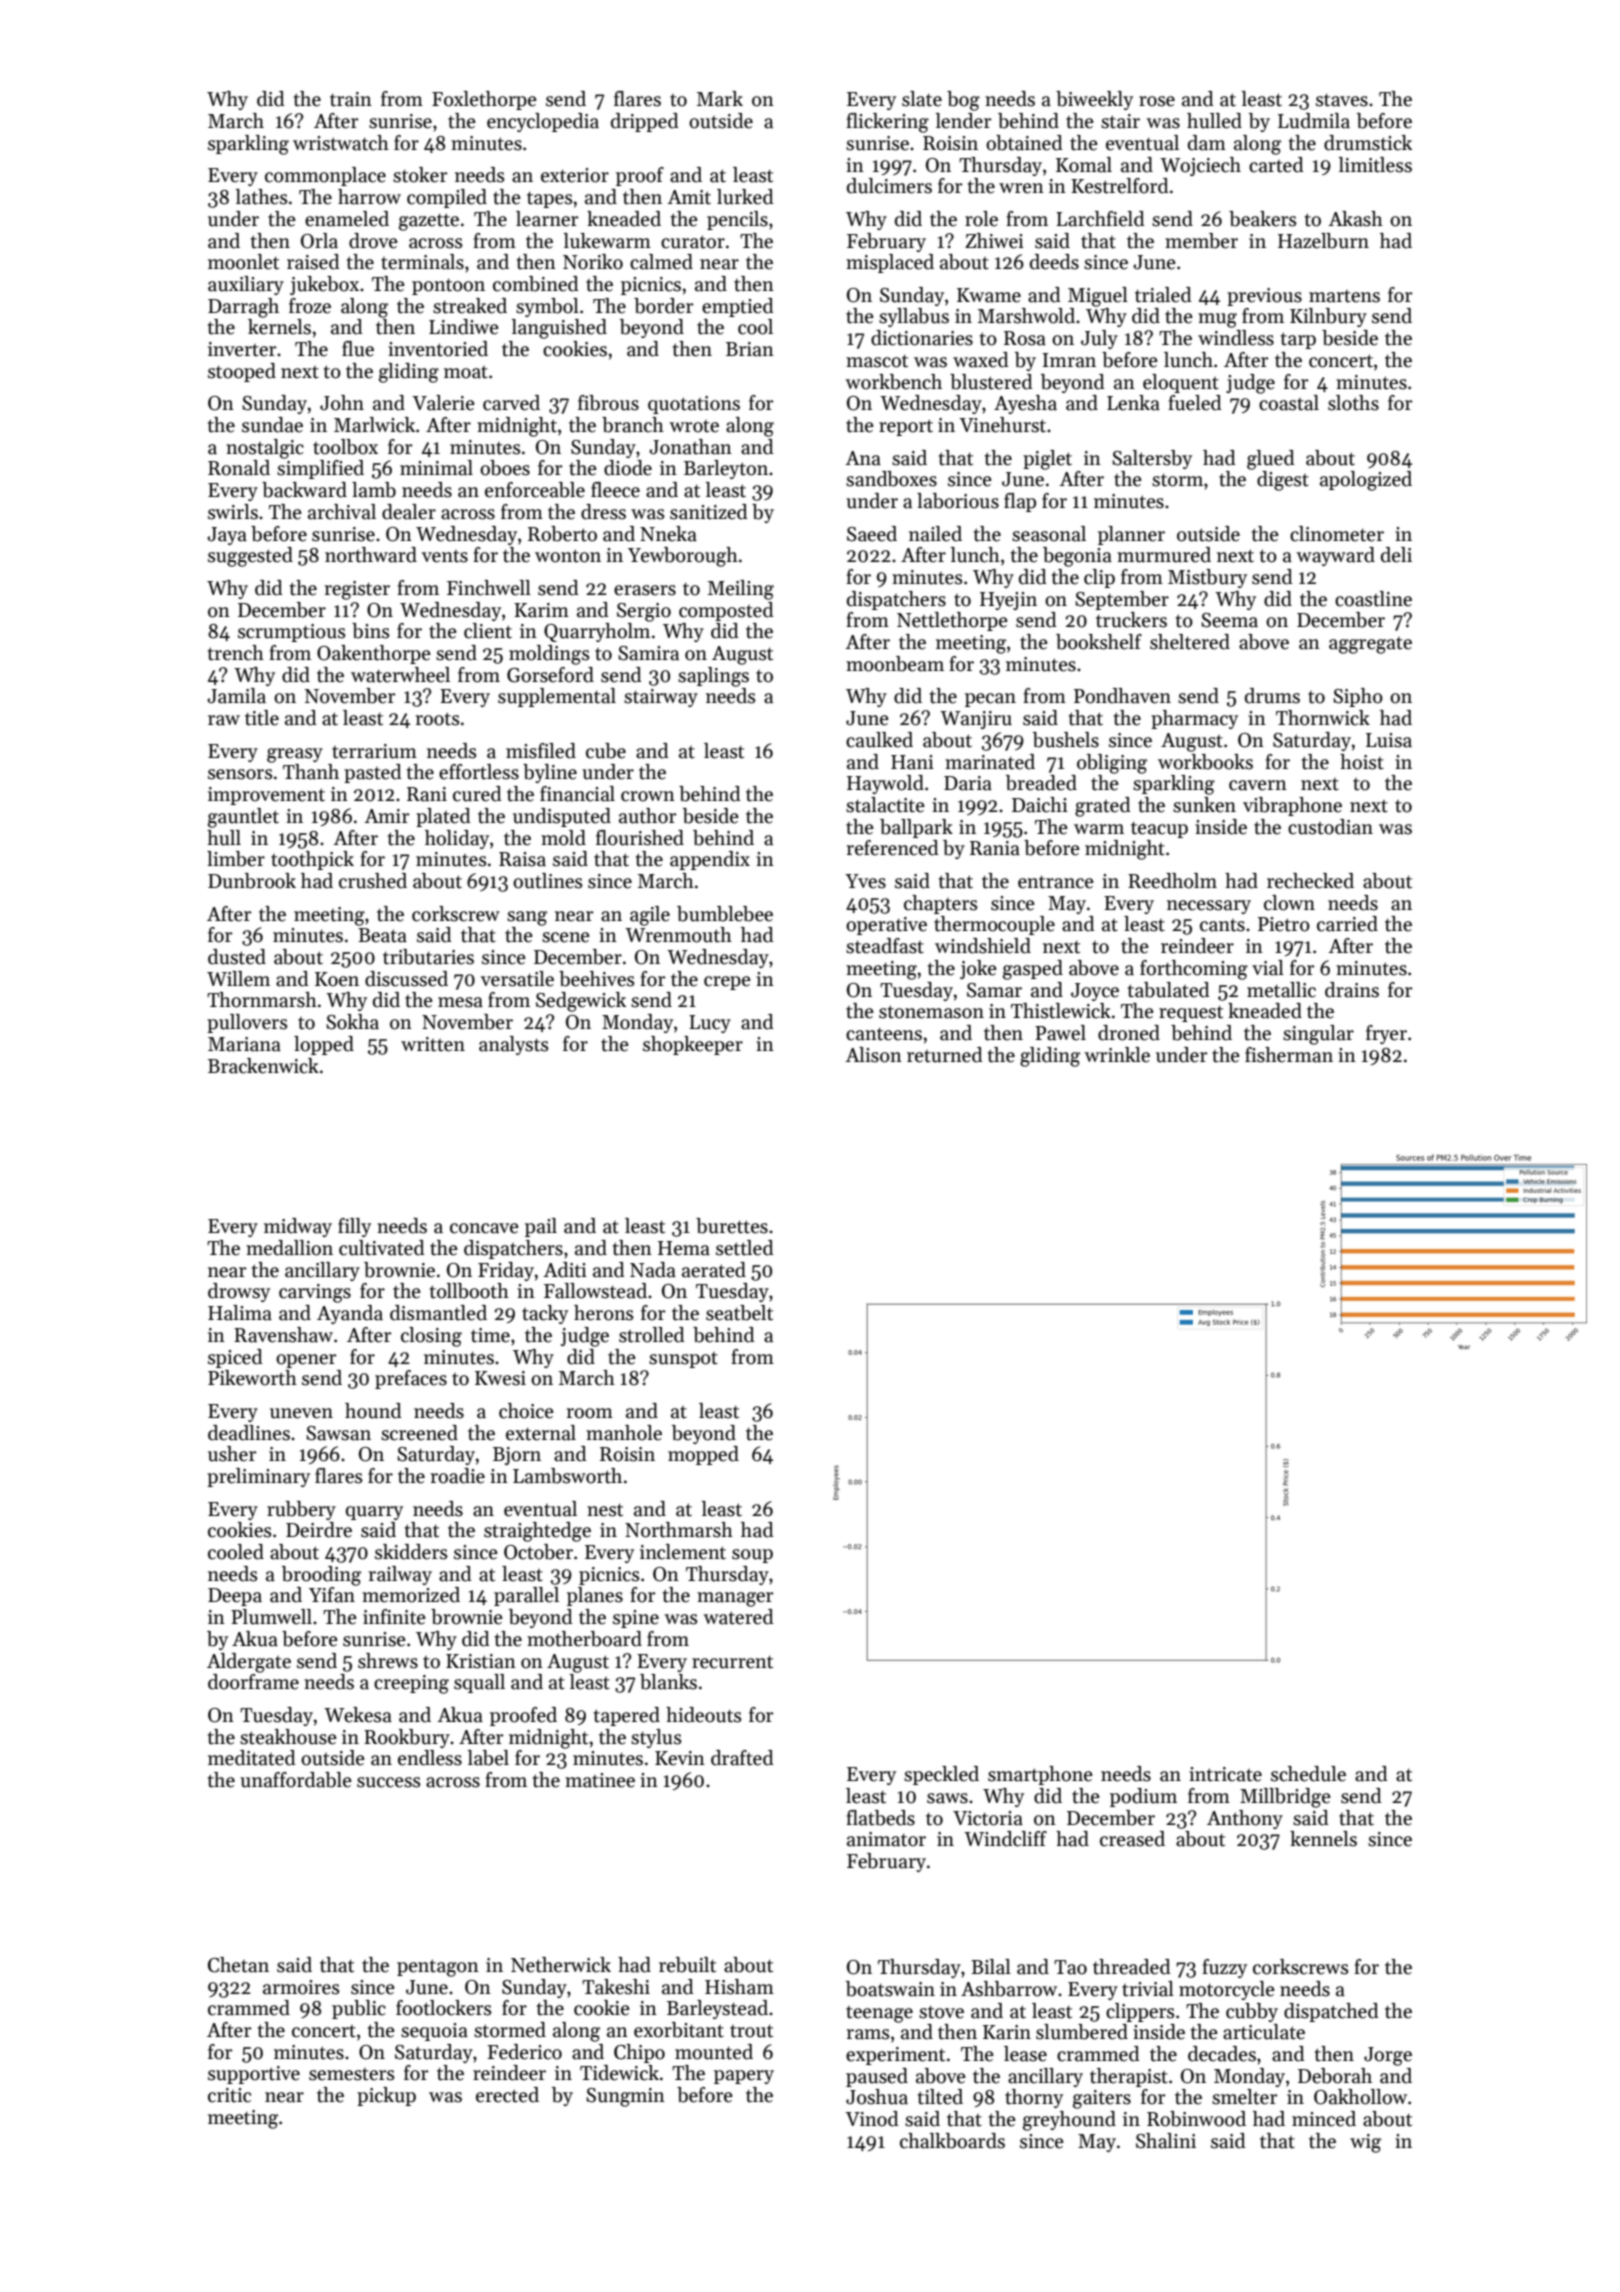  What do you see at coordinates (359, 2009) in the document?
I see `public` at bounding box center [359, 2009].
